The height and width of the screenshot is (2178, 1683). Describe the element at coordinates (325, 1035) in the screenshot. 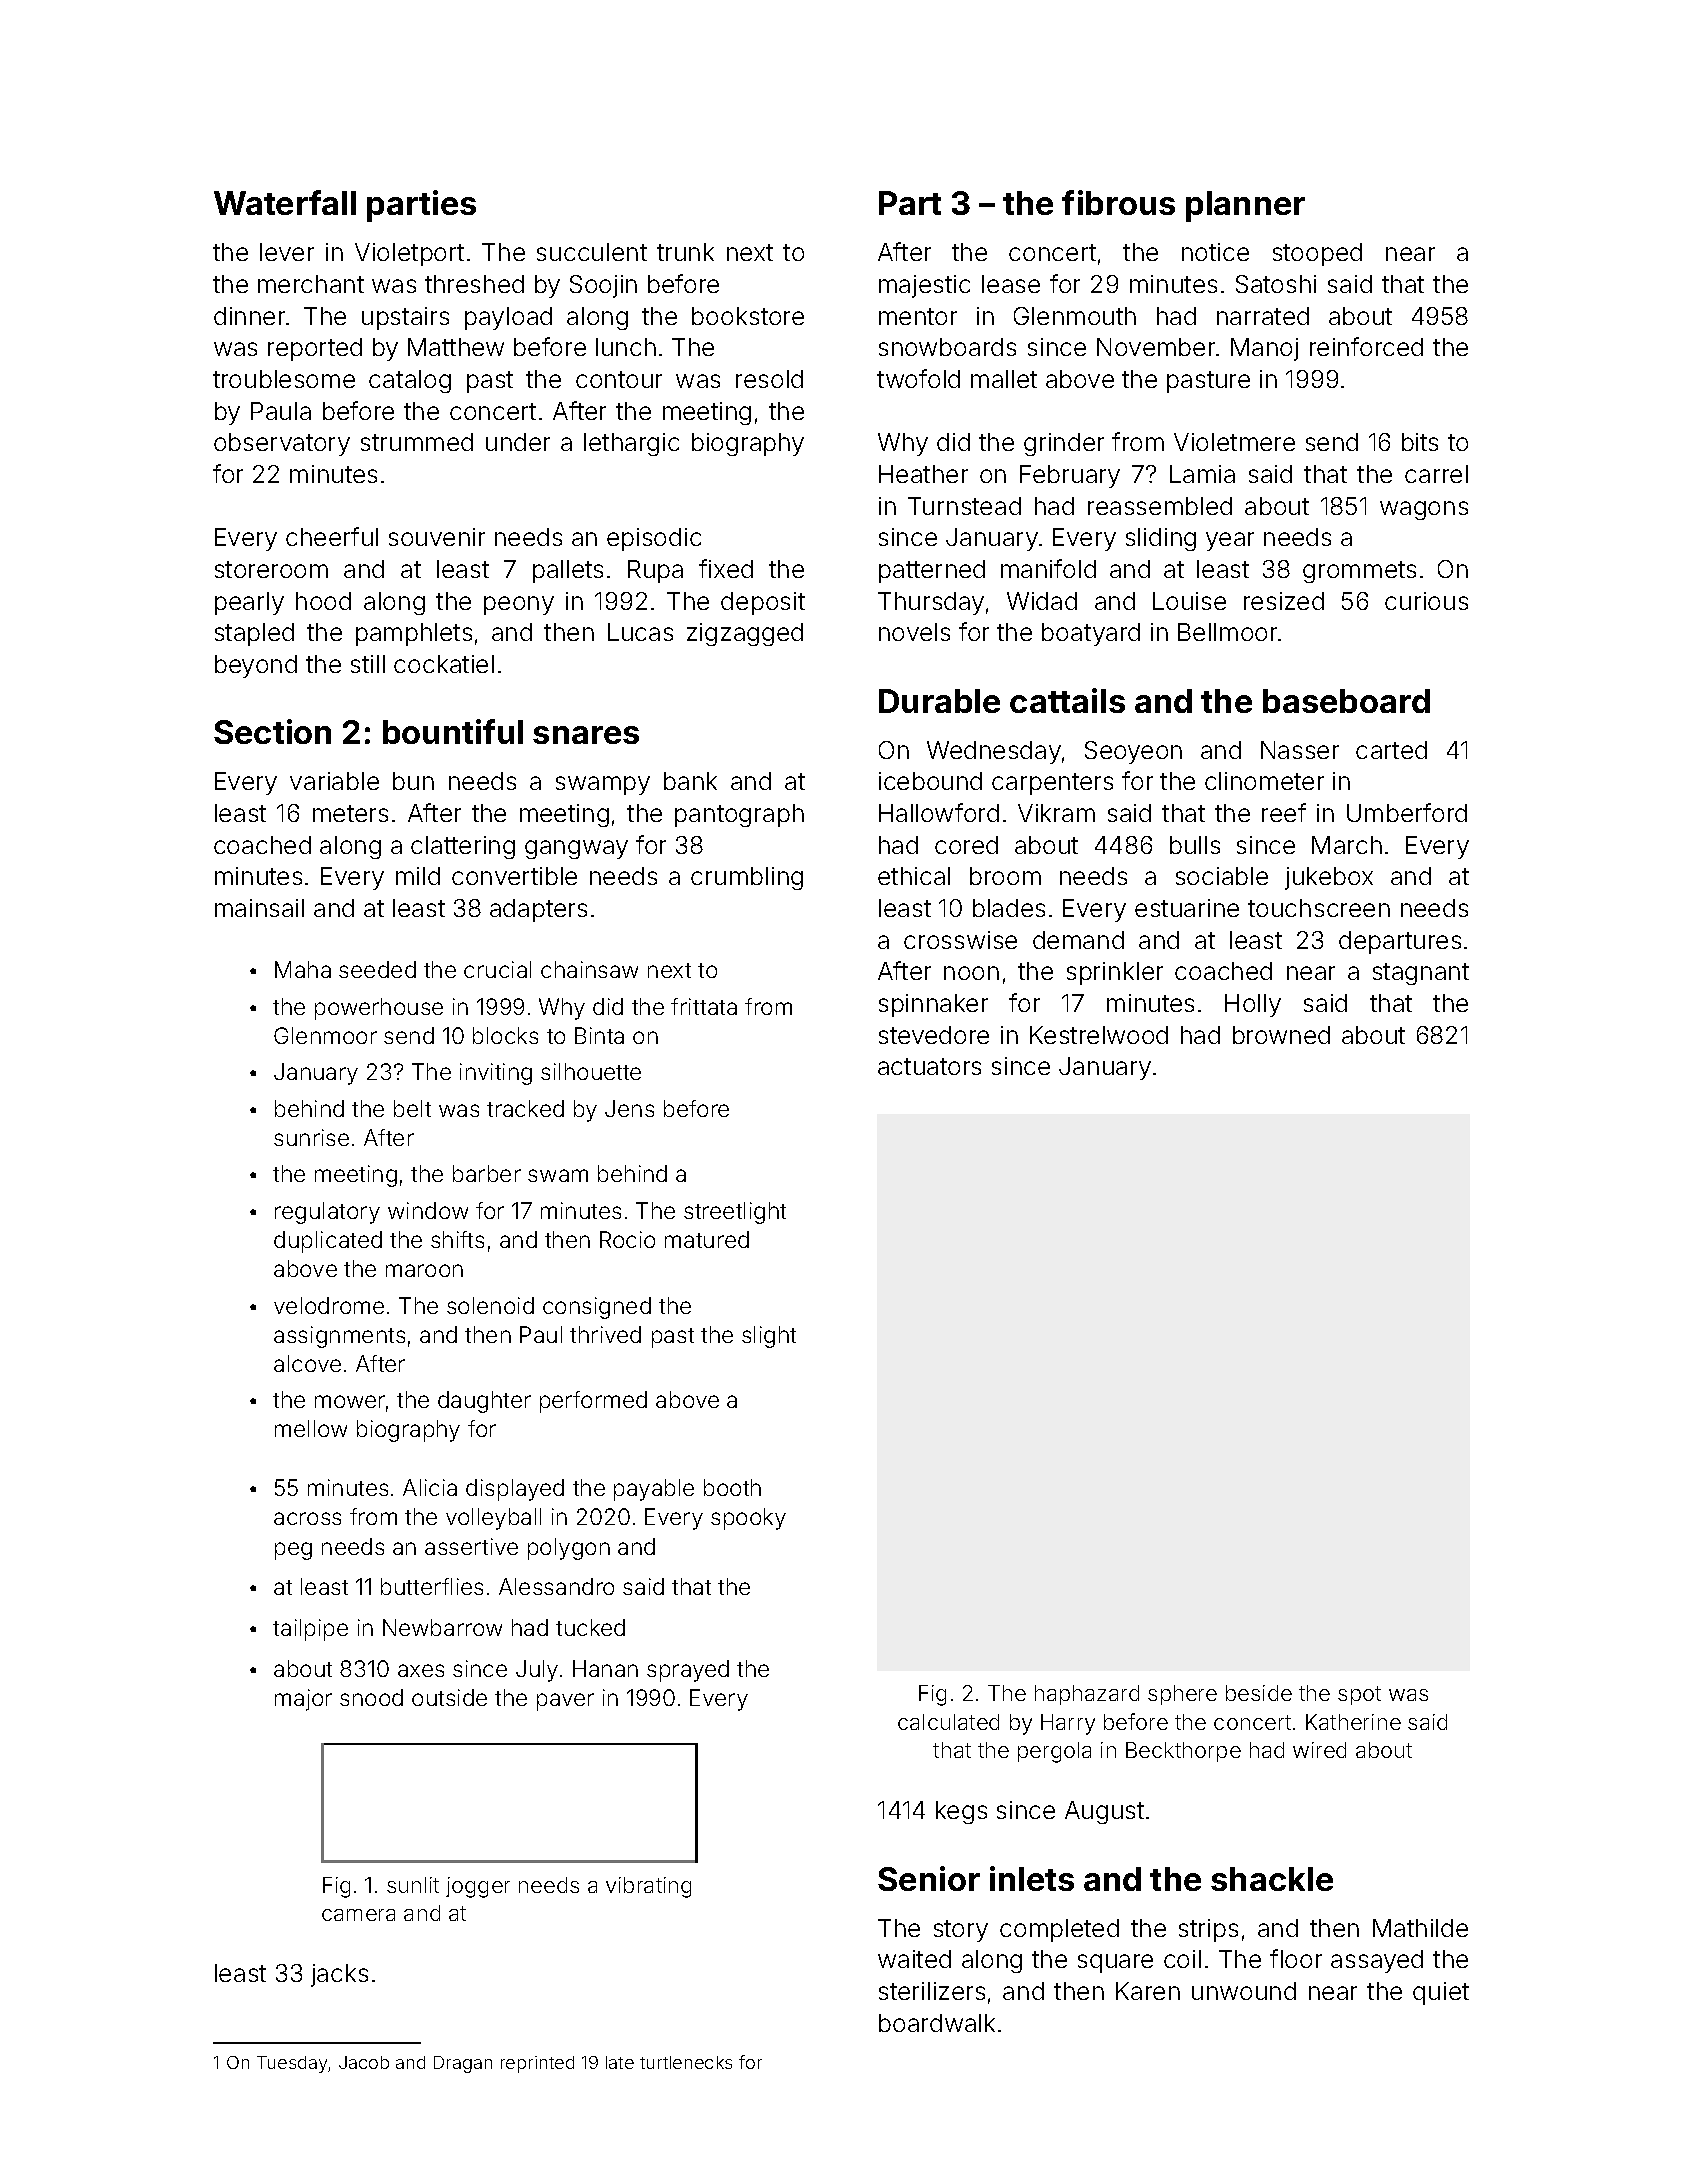

I see `Glenmoor` at that location.
